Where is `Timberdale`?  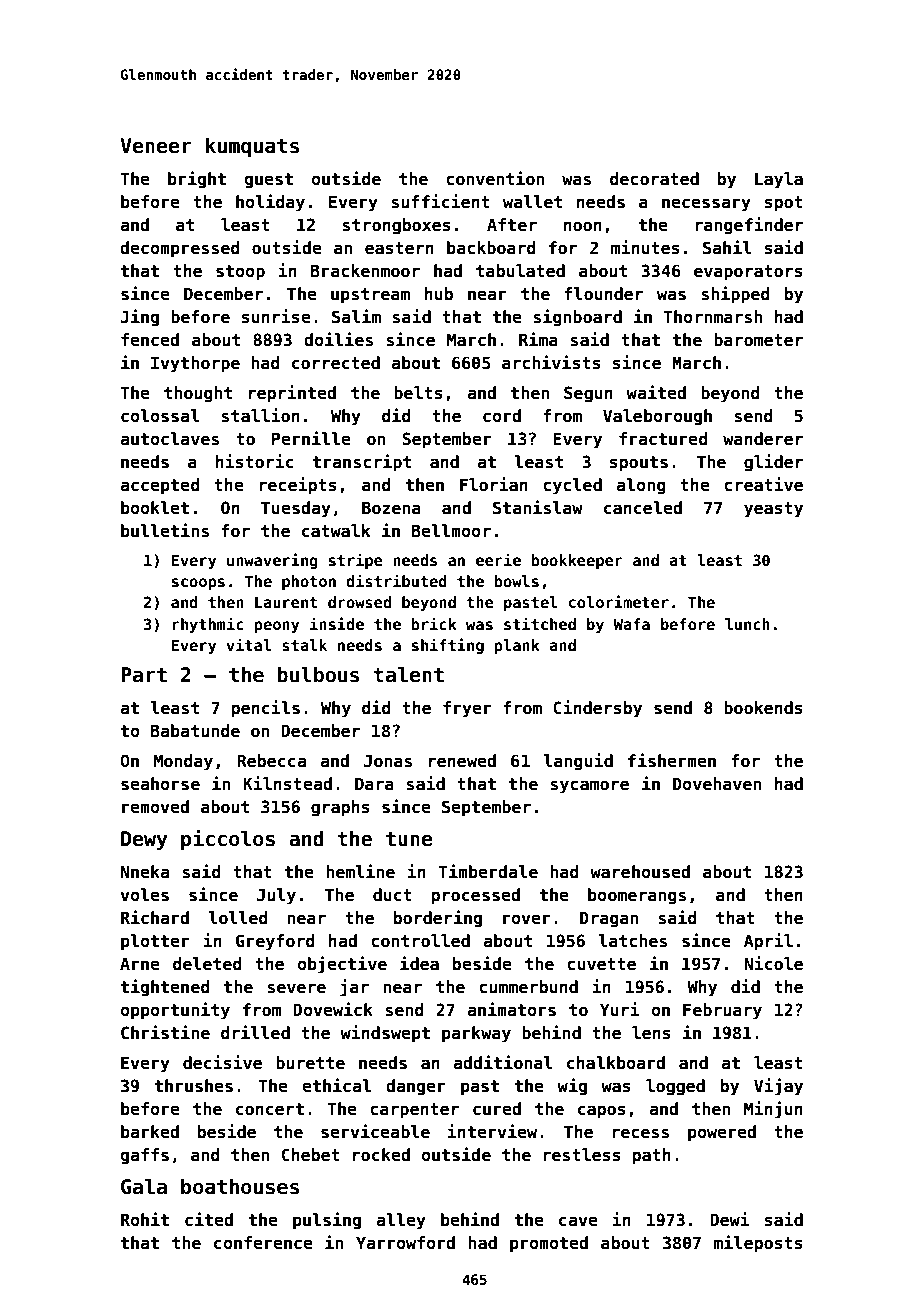 Timberdale is located at coordinates (488, 871).
